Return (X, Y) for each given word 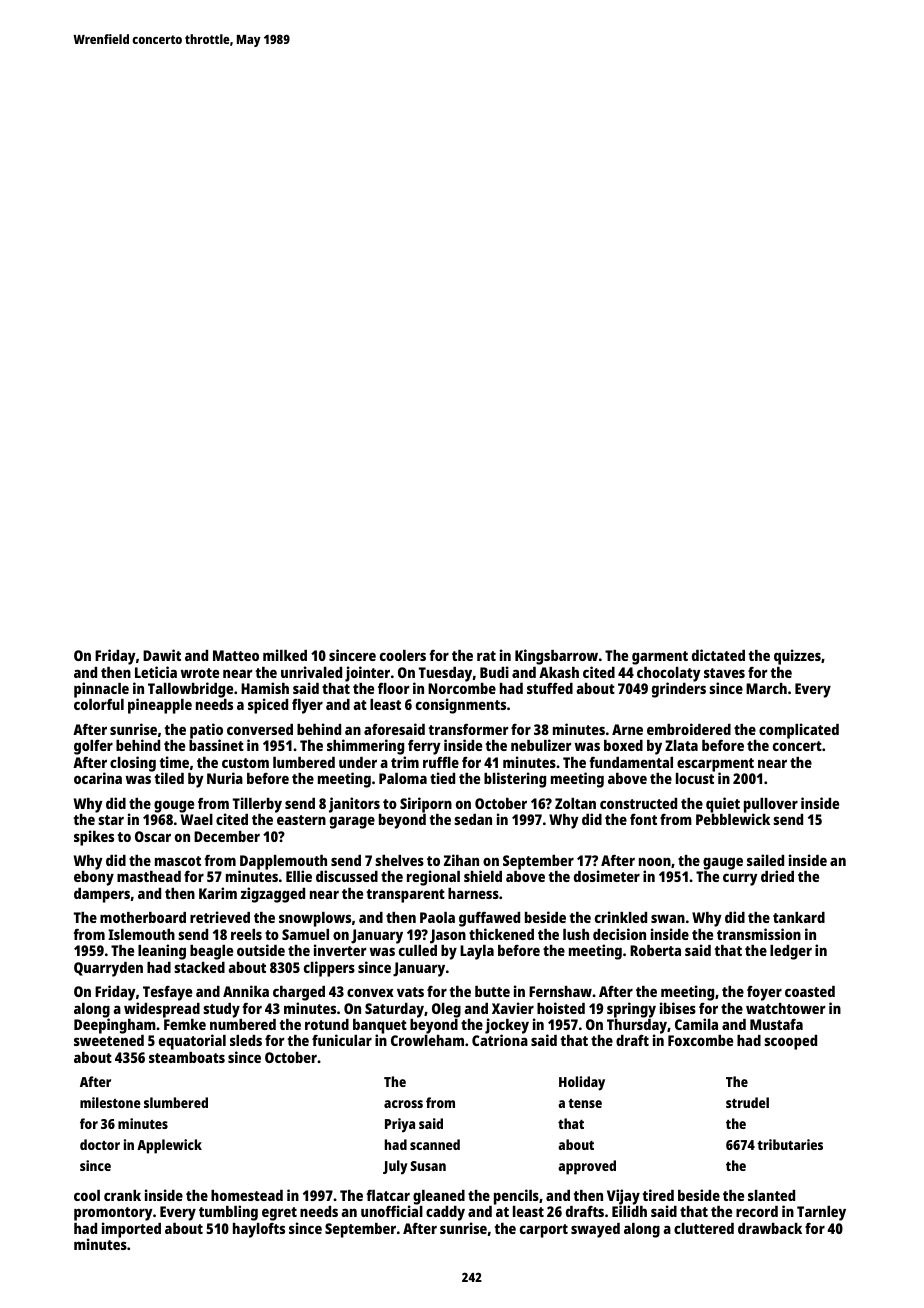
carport (544, 1231)
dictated (718, 655)
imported (131, 1230)
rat (486, 656)
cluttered (704, 1228)
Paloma (403, 778)
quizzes (797, 657)
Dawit (162, 655)
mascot (178, 861)
